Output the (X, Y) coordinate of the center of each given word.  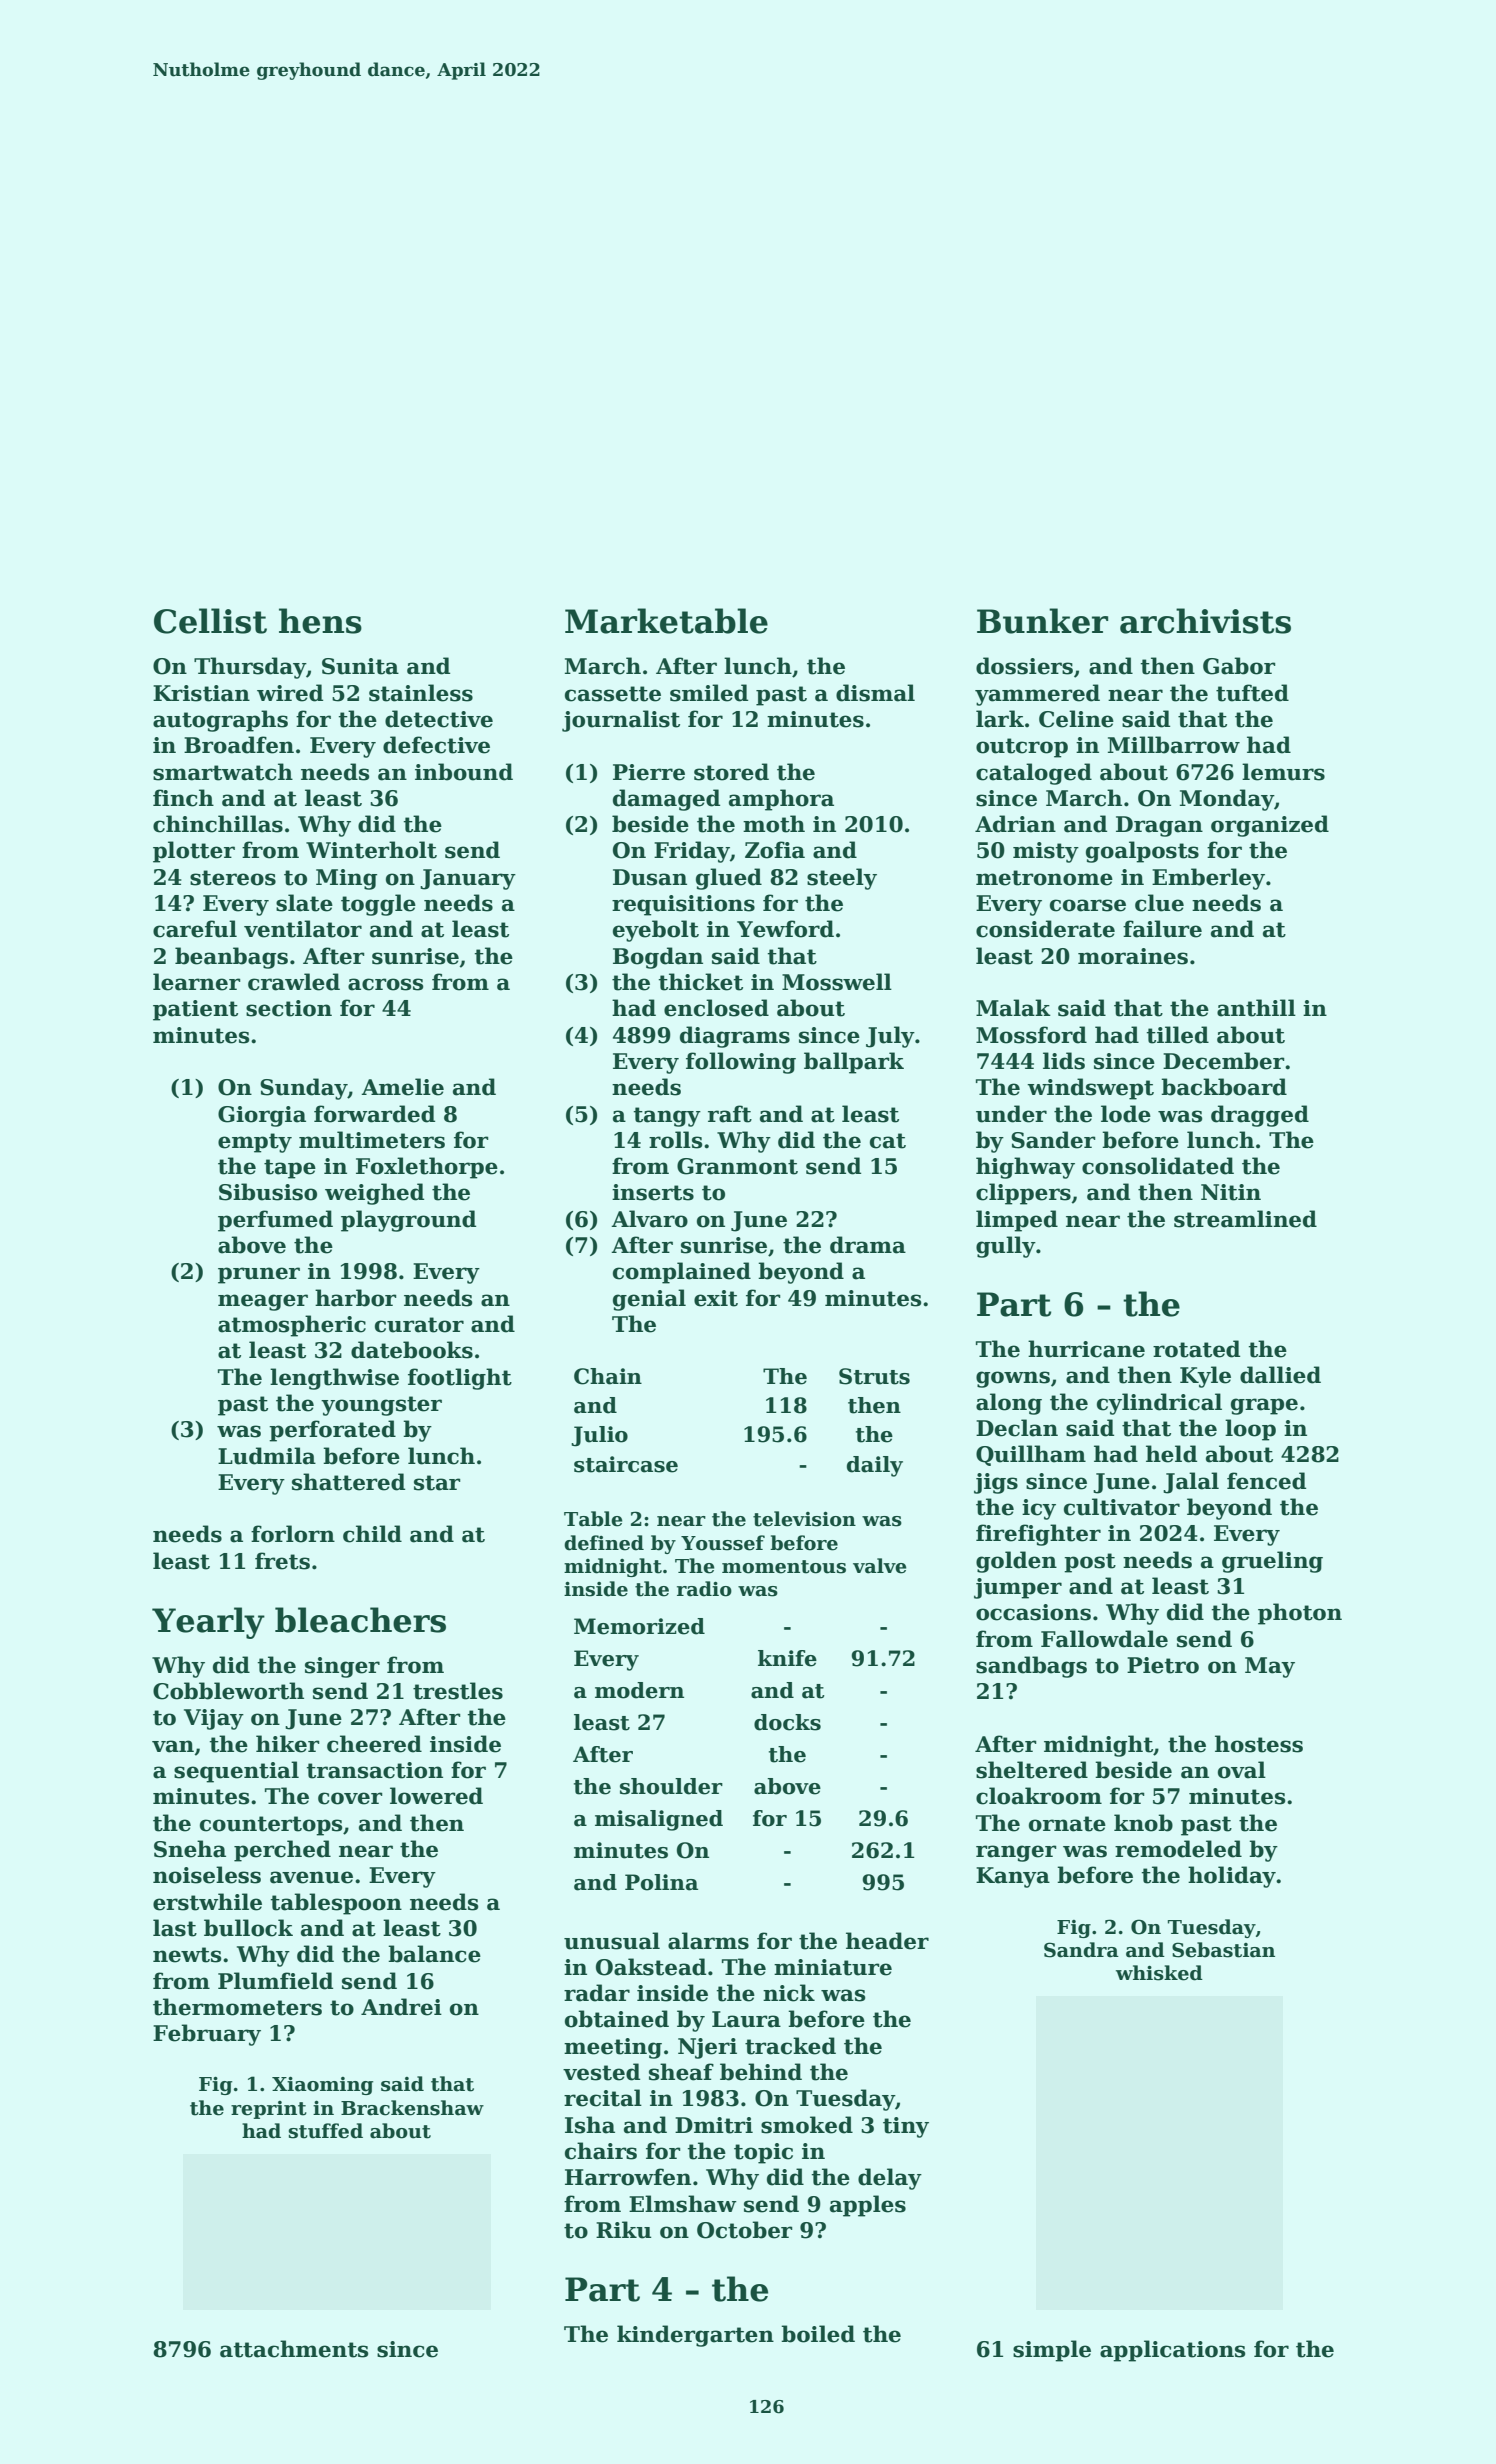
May (1270, 1667)
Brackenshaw (412, 2108)
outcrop (1022, 748)
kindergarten (695, 2336)
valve (880, 1566)
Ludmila (267, 1456)
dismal (875, 693)
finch (183, 798)
